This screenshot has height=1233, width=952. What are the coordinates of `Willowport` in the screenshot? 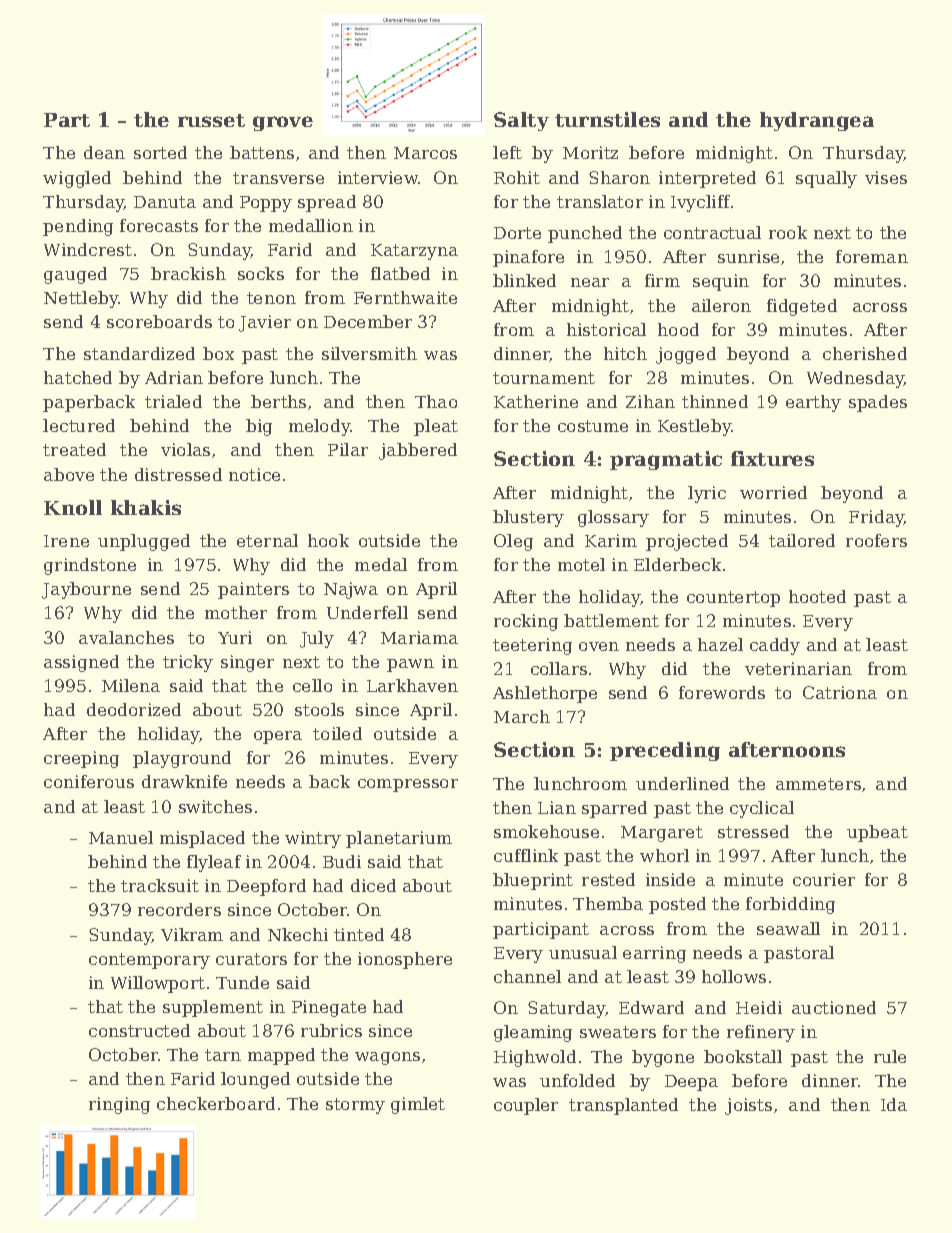 It's located at (158, 984).
